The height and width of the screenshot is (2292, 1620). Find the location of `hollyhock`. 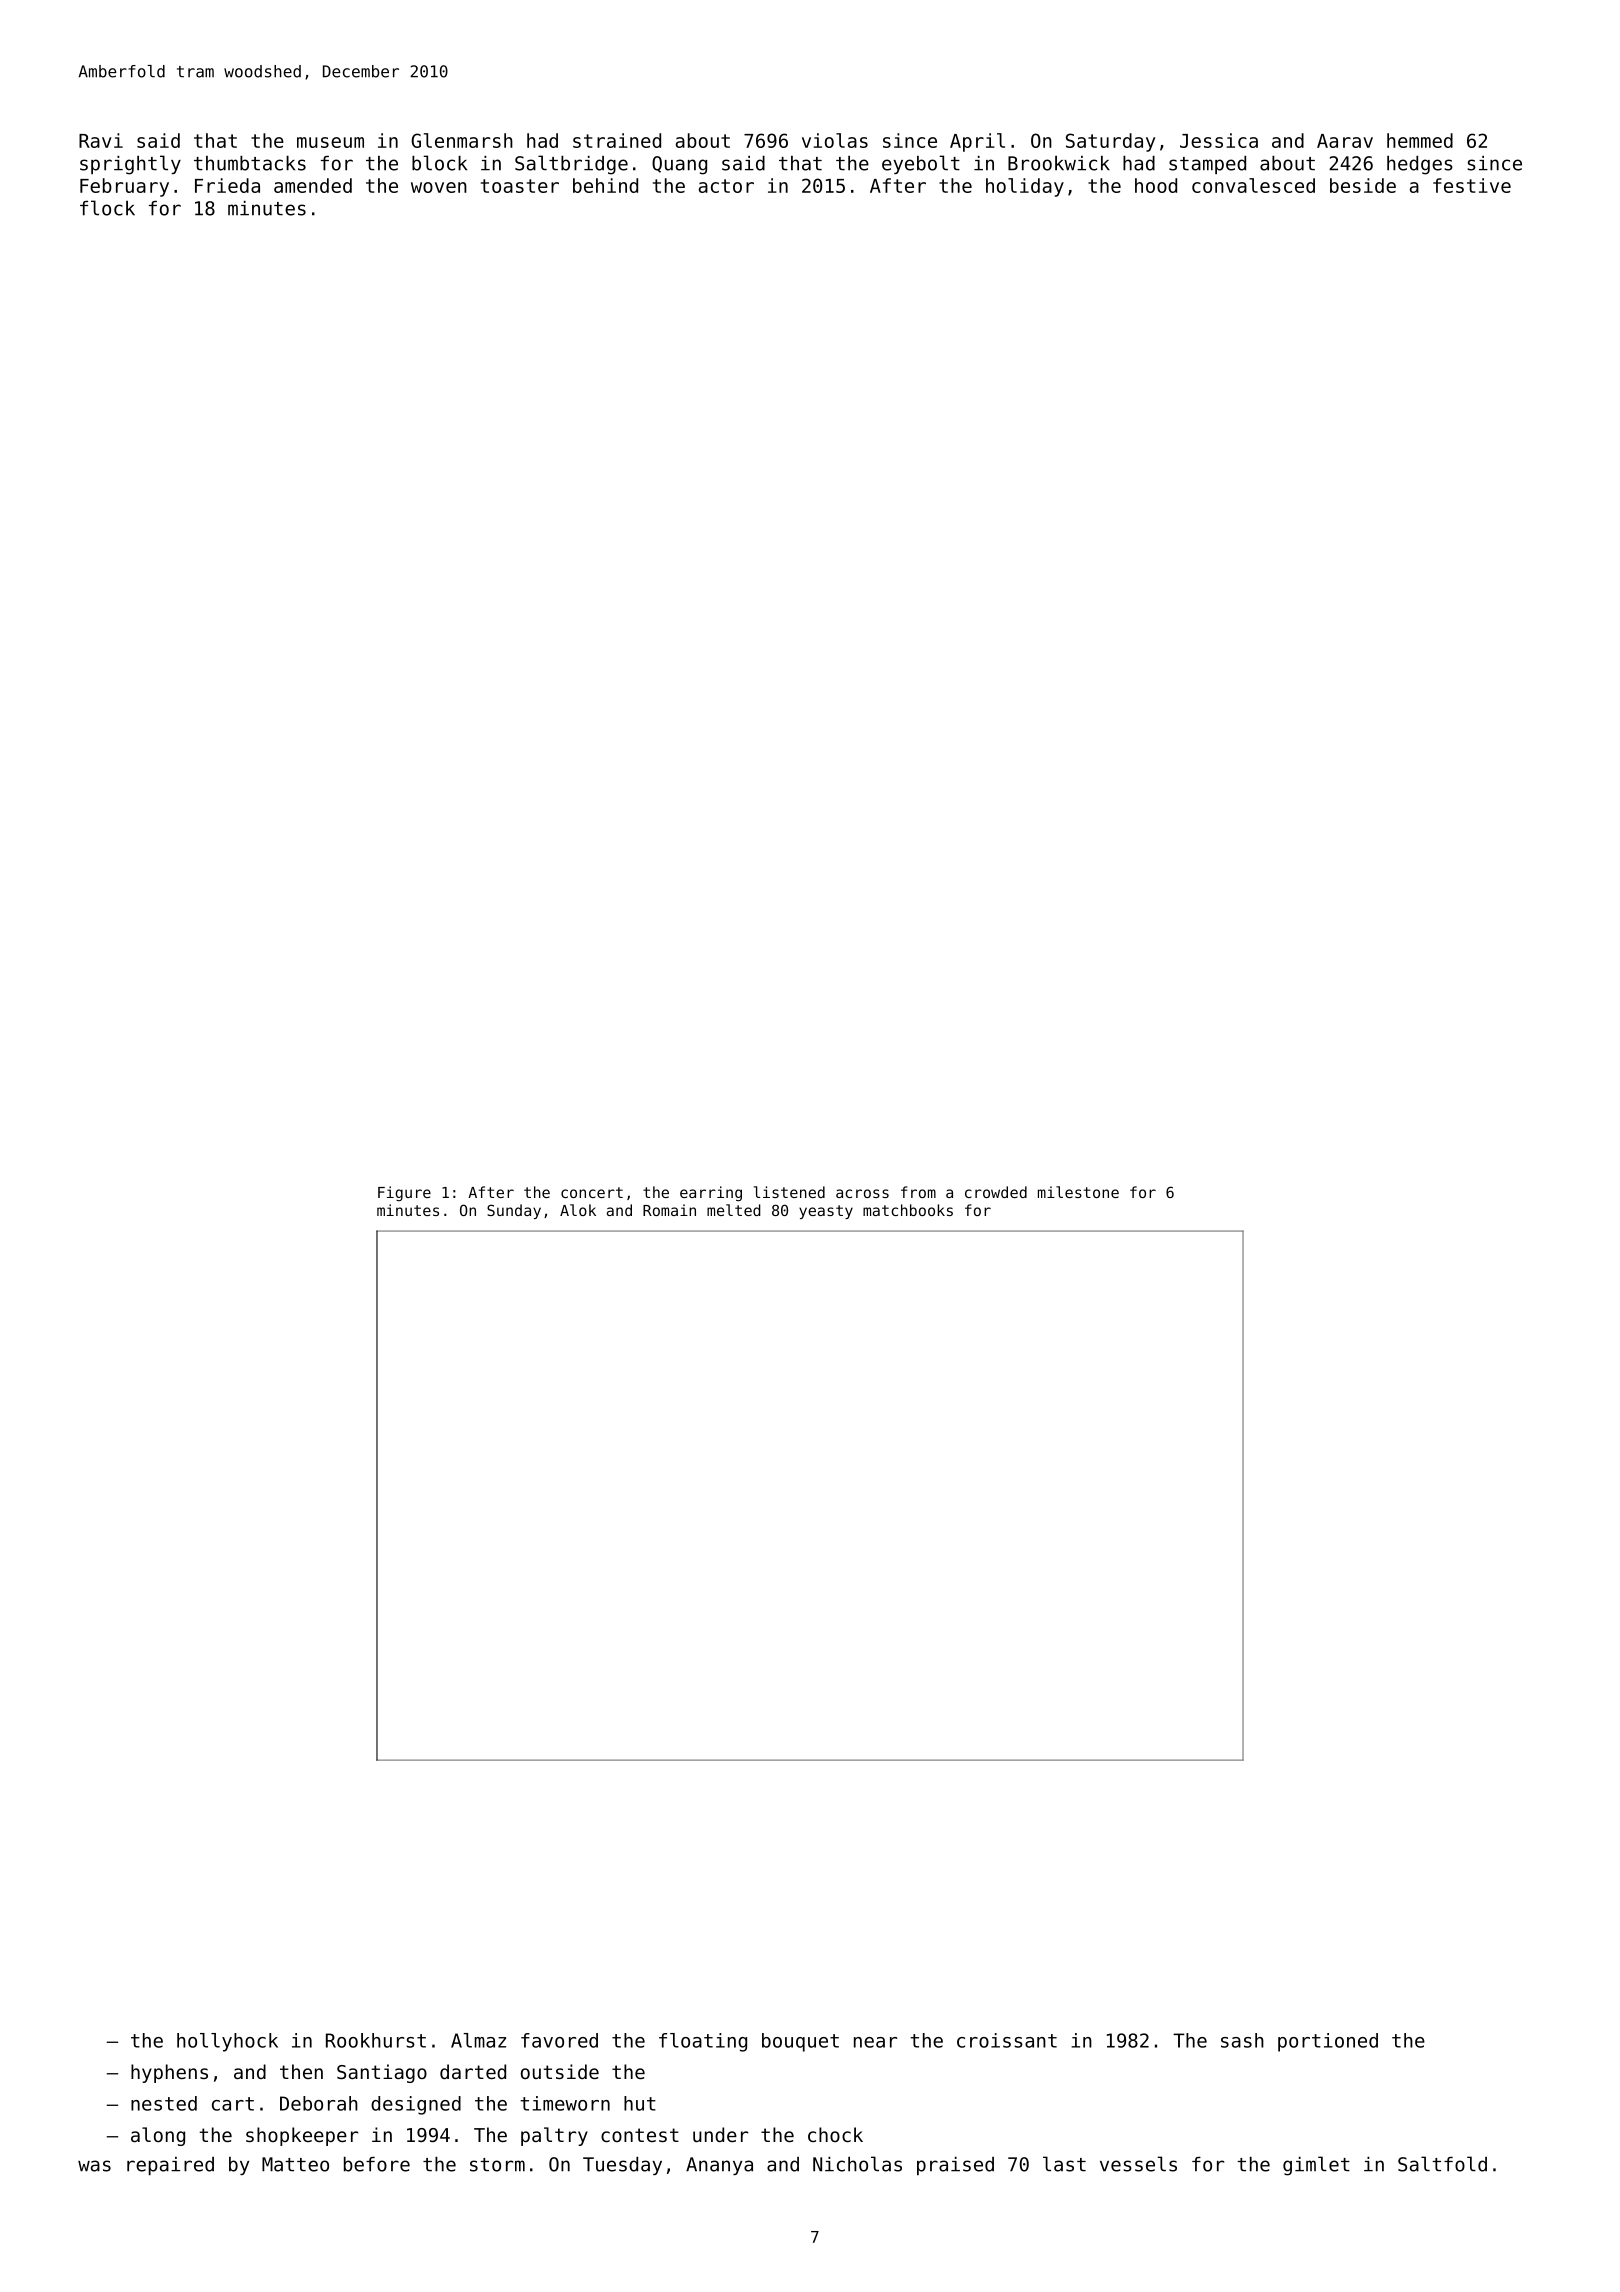

hollyhock is located at coordinates (227, 2042).
